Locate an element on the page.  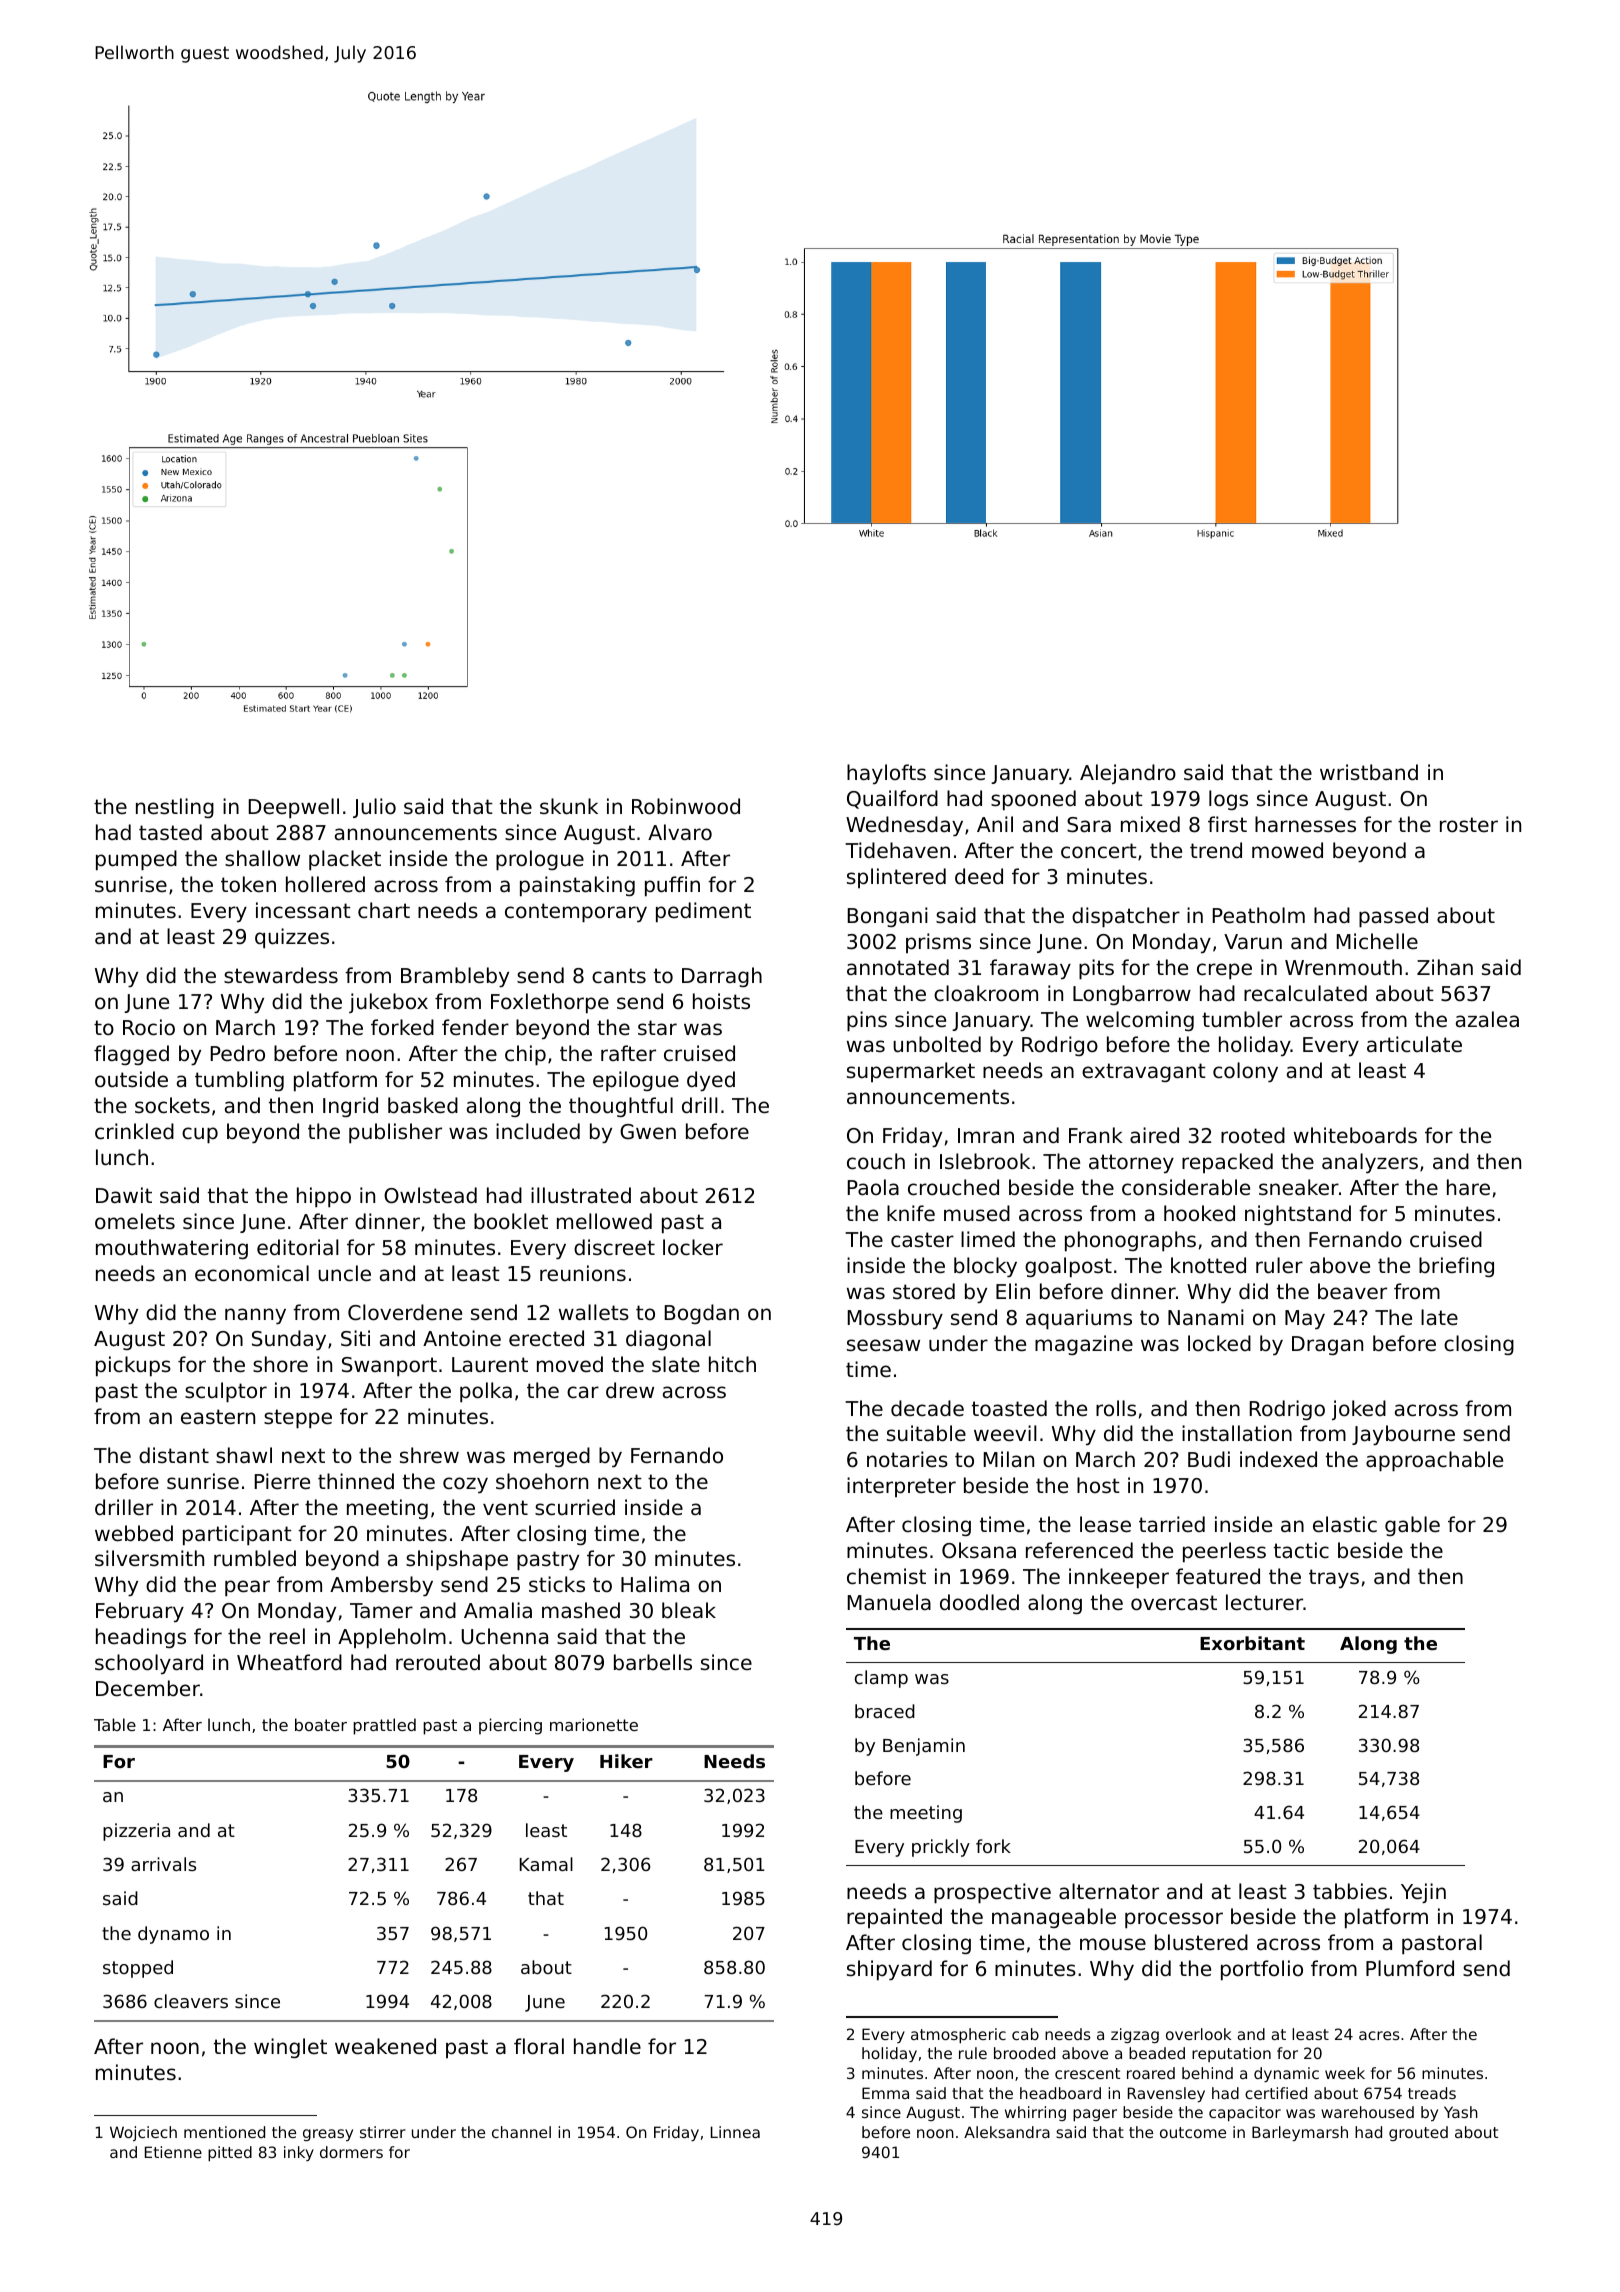
Aleksandra is located at coordinates (1007, 2132).
